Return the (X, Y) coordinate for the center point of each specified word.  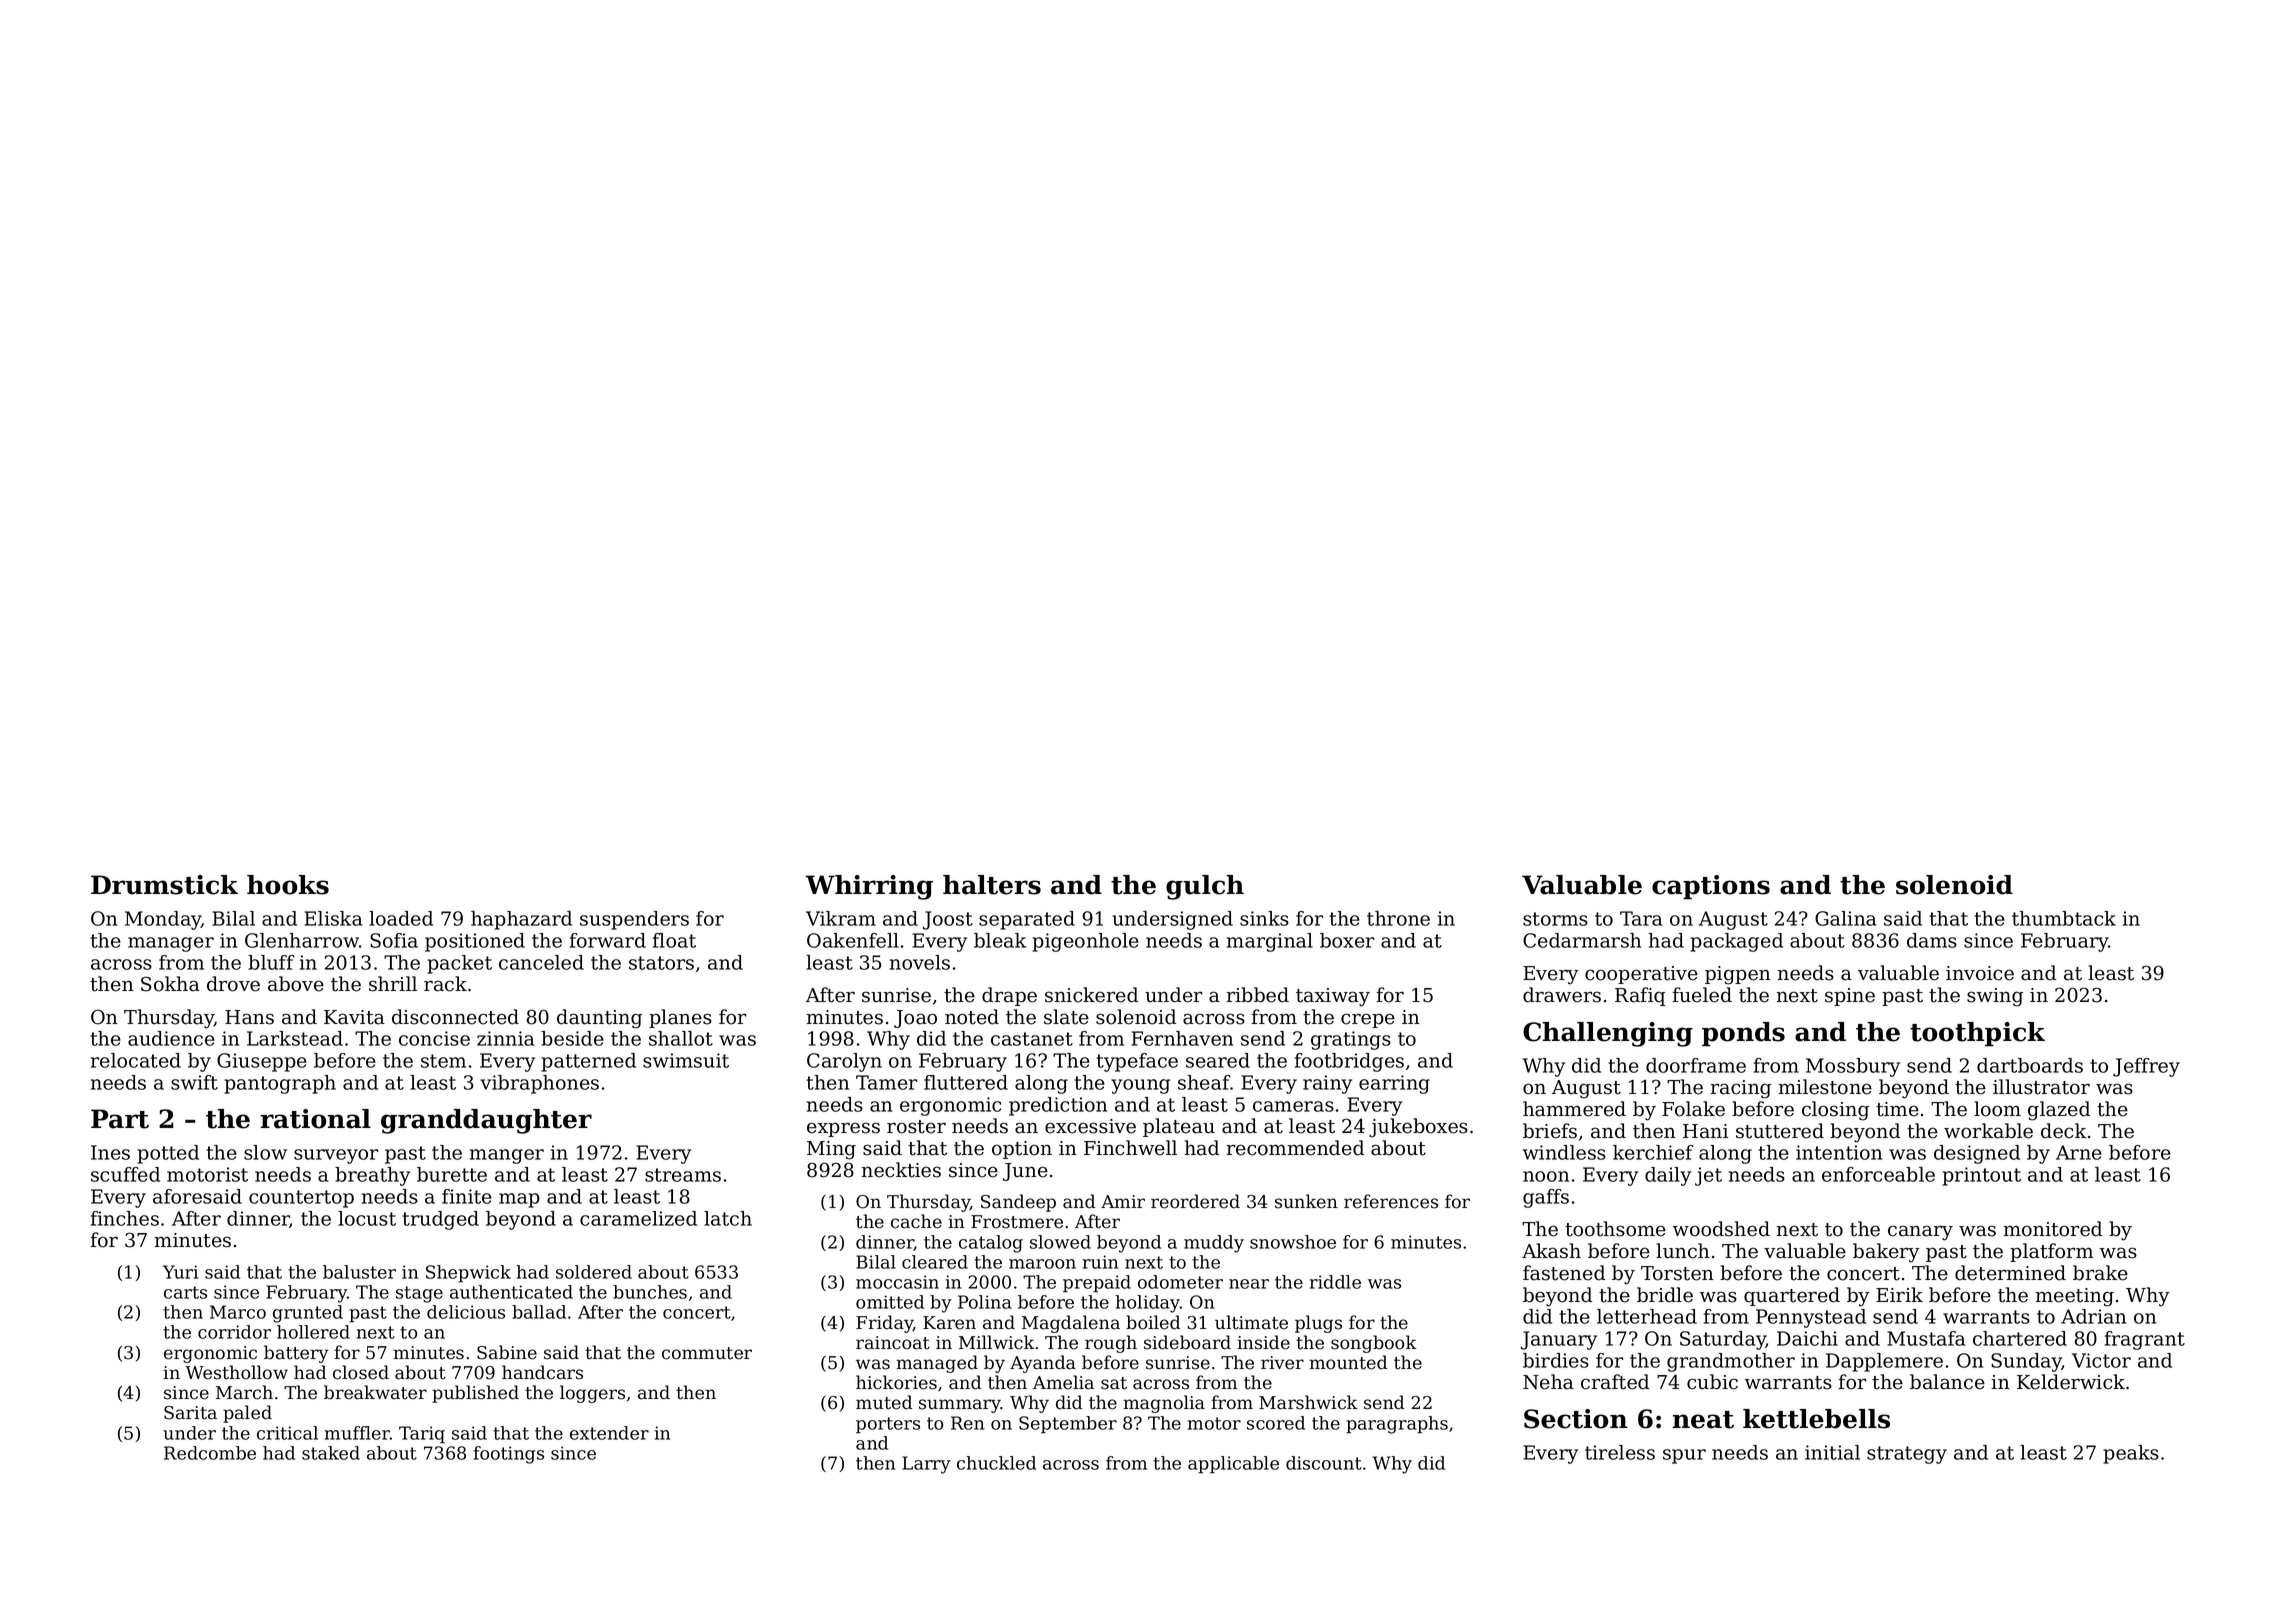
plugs (1318, 1324)
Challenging (1608, 1034)
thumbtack (2064, 918)
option (1022, 1150)
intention (1839, 1152)
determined (2010, 1273)
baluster (359, 1272)
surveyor (336, 1156)
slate (1066, 1017)
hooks (288, 885)
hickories (896, 1382)
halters (992, 885)
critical (287, 1433)
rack (445, 984)
